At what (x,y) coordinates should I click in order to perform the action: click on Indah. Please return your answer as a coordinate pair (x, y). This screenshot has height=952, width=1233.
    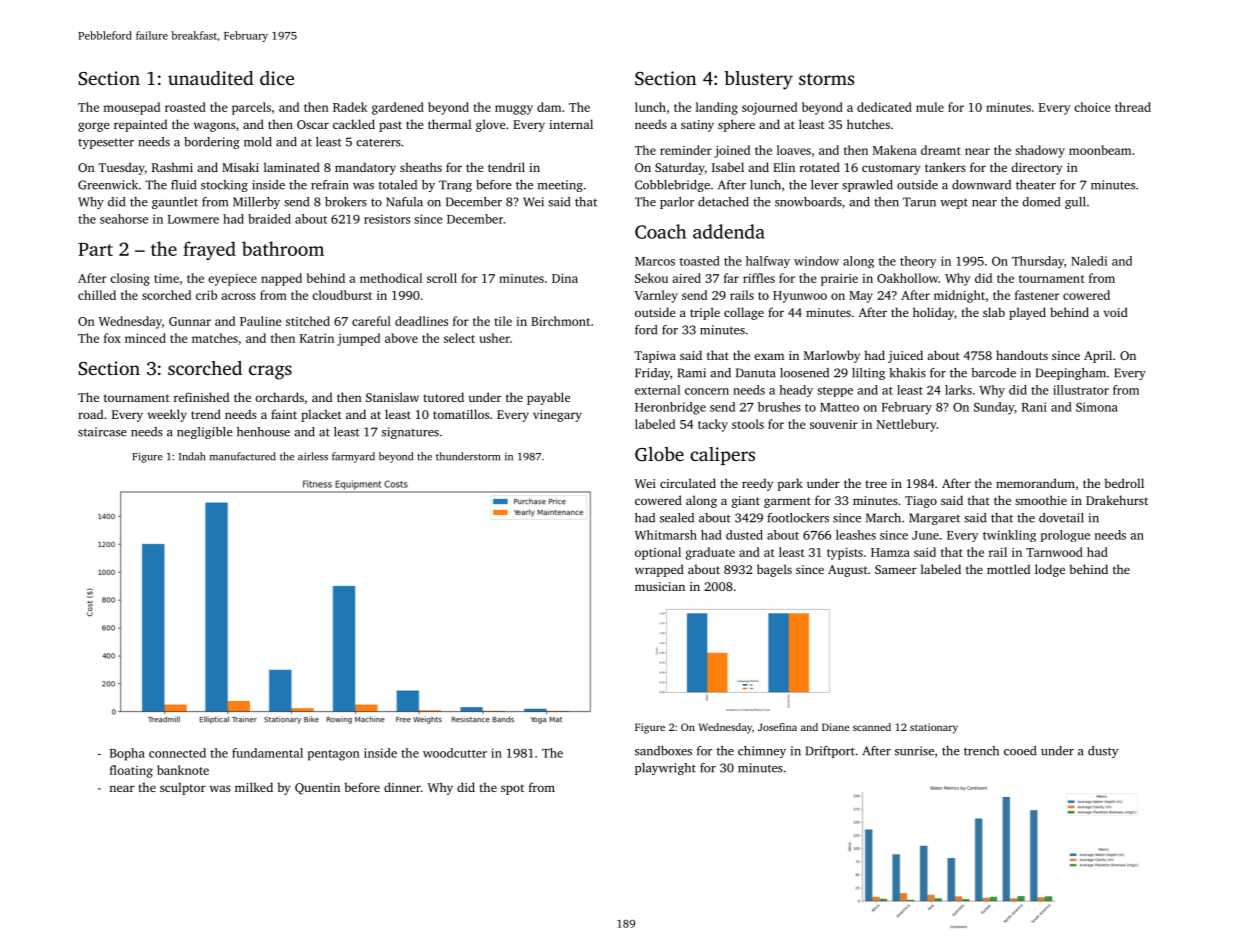
    Looking at the image, I should click on (192, 456).
